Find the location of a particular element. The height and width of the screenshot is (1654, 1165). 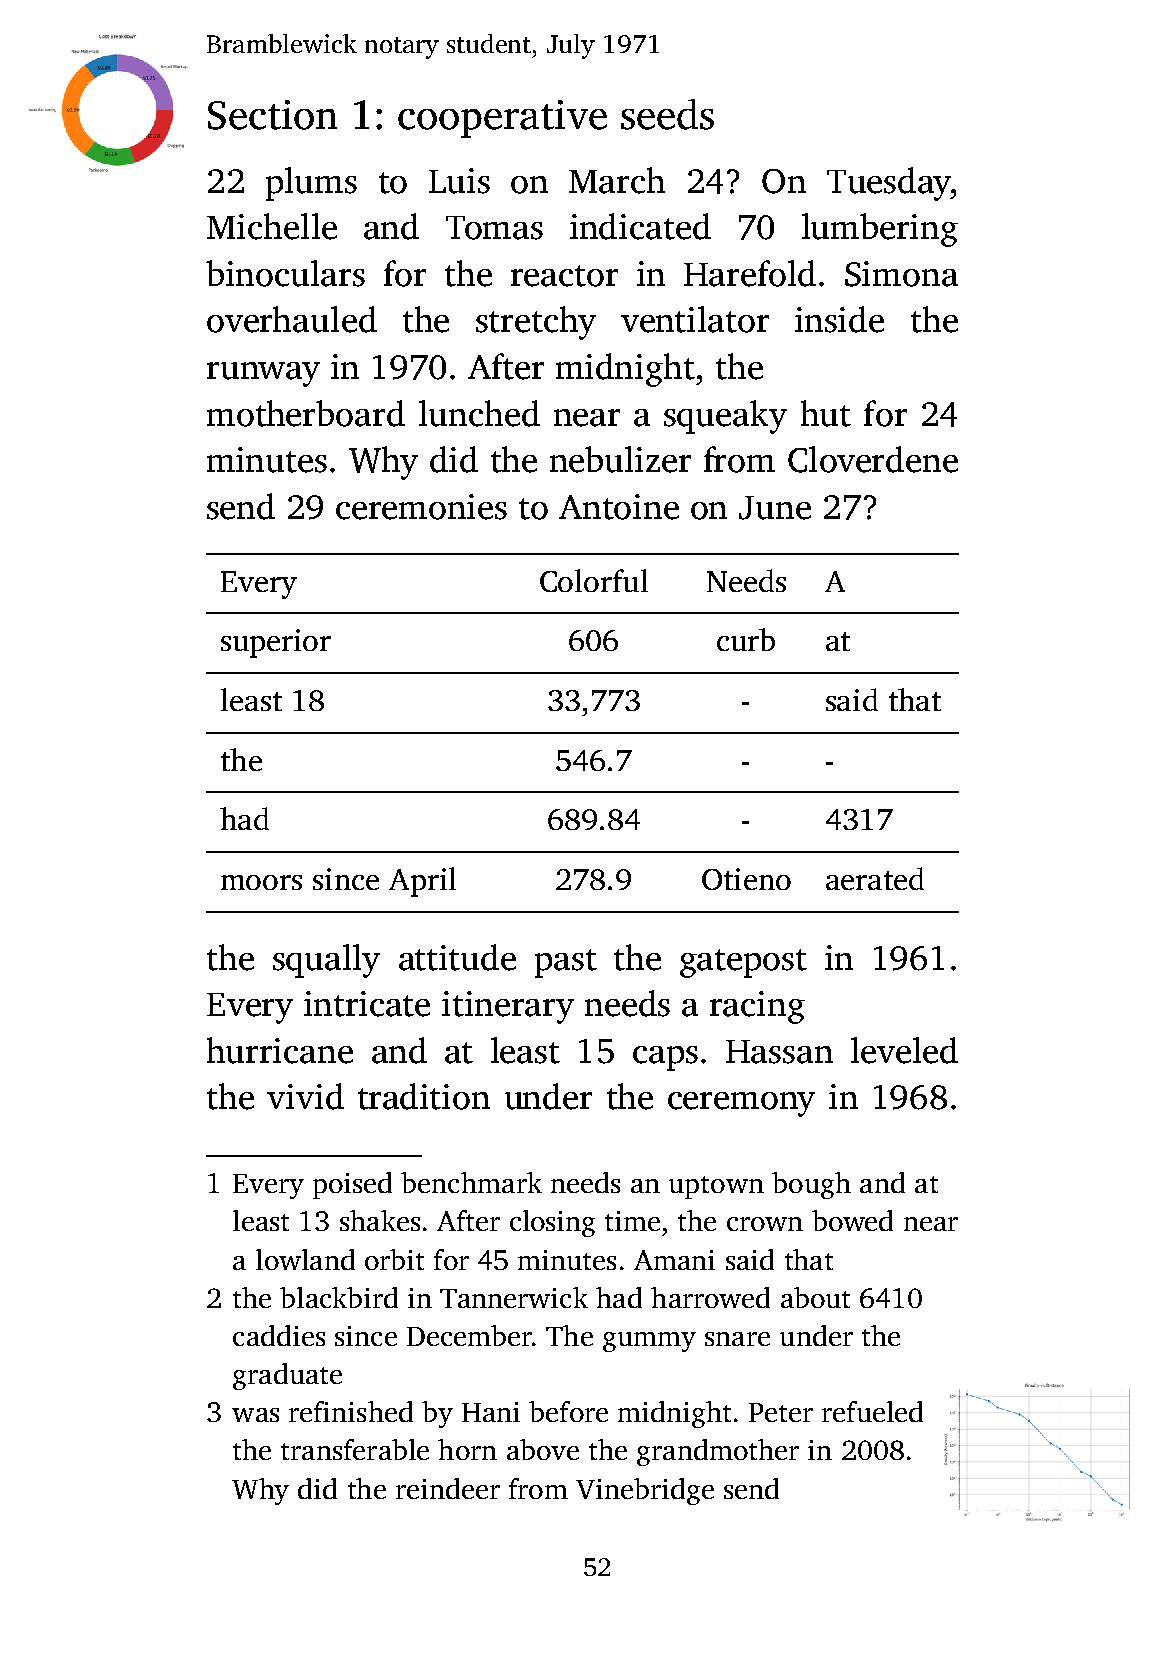

above is located at coordinates (543, 1449).
